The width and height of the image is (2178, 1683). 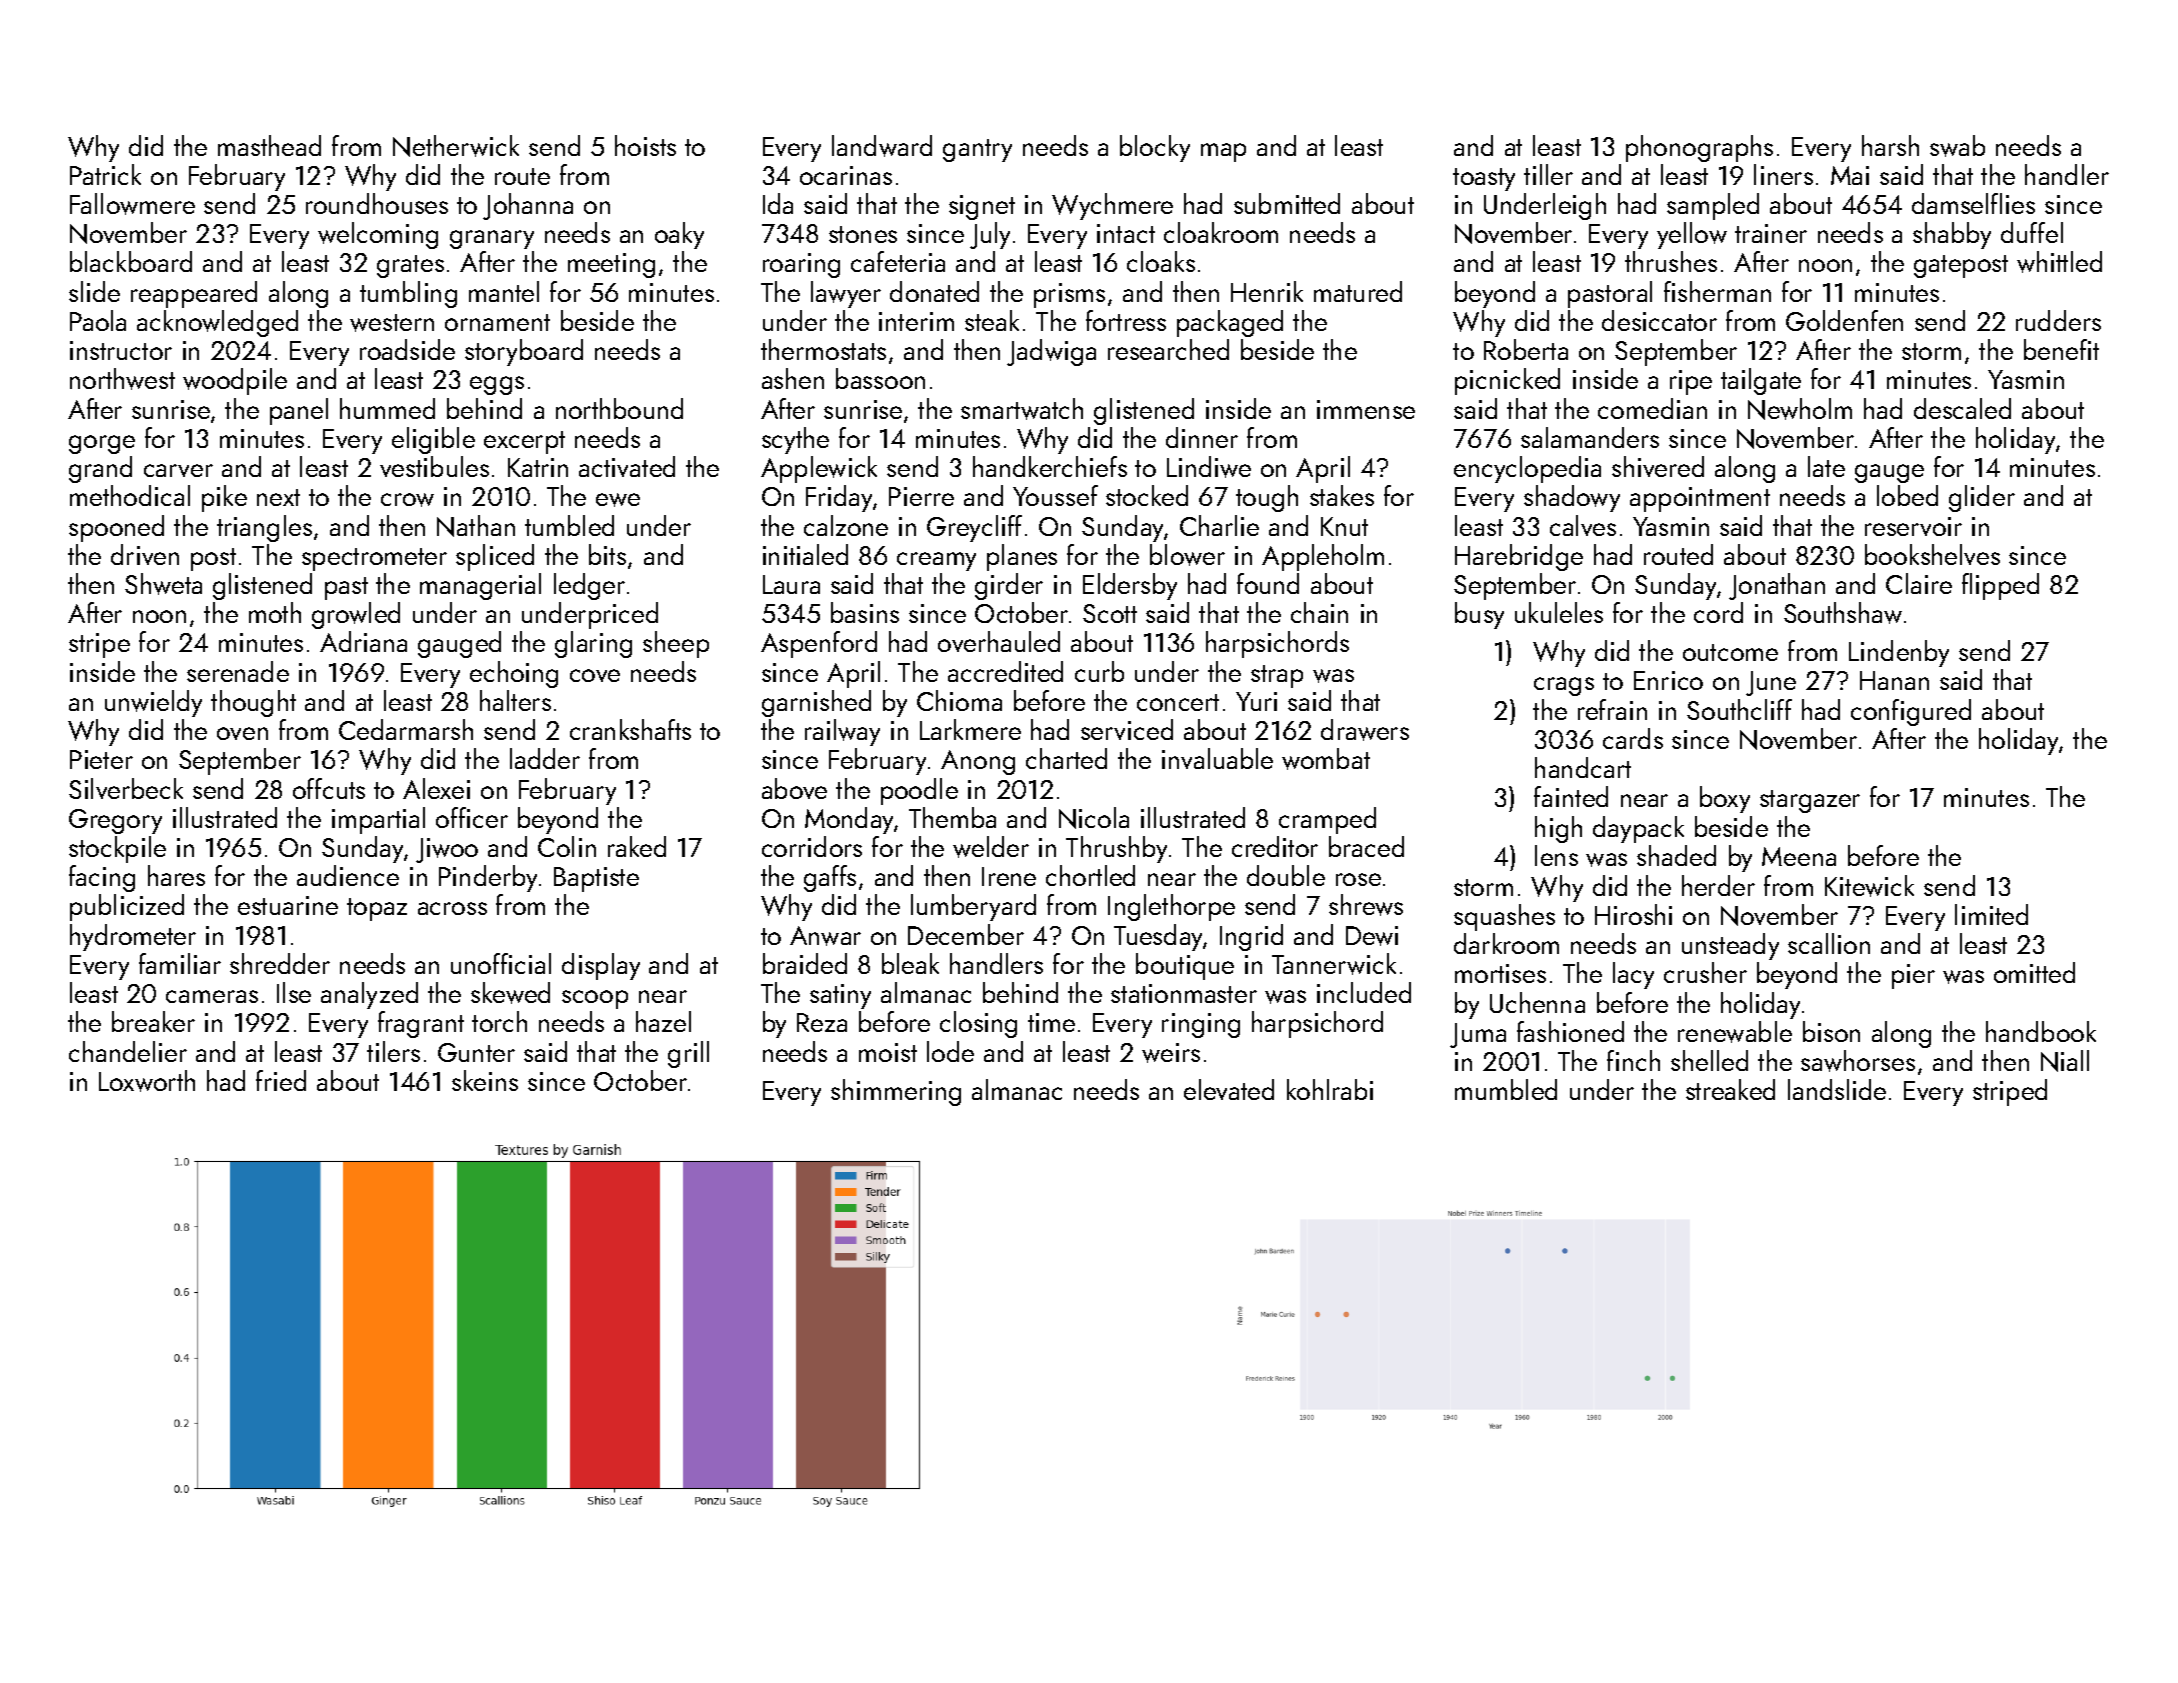 I want to click on signet, so click(x=982, y=207).
